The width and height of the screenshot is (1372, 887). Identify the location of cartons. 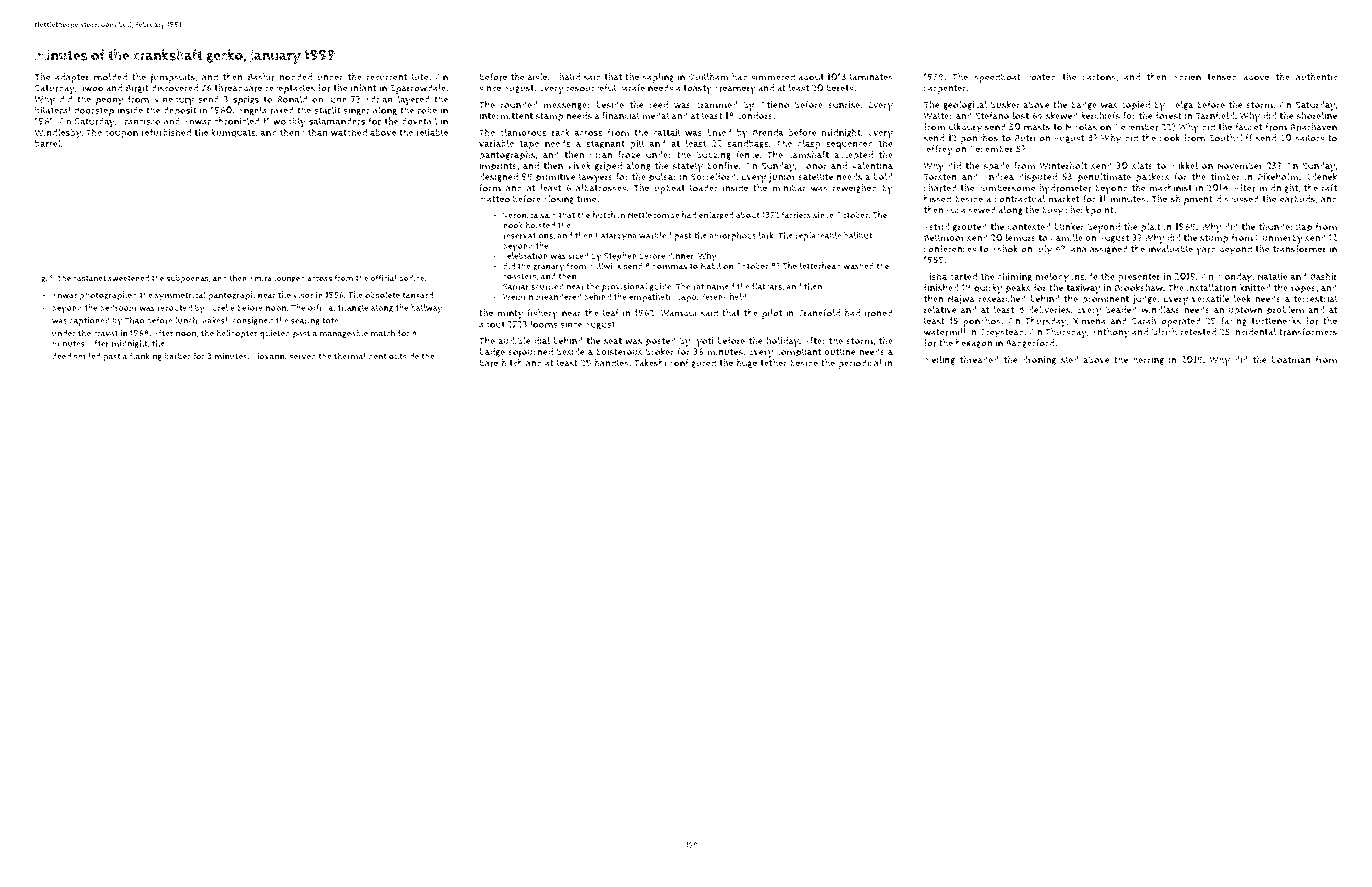
(1099, 77).
